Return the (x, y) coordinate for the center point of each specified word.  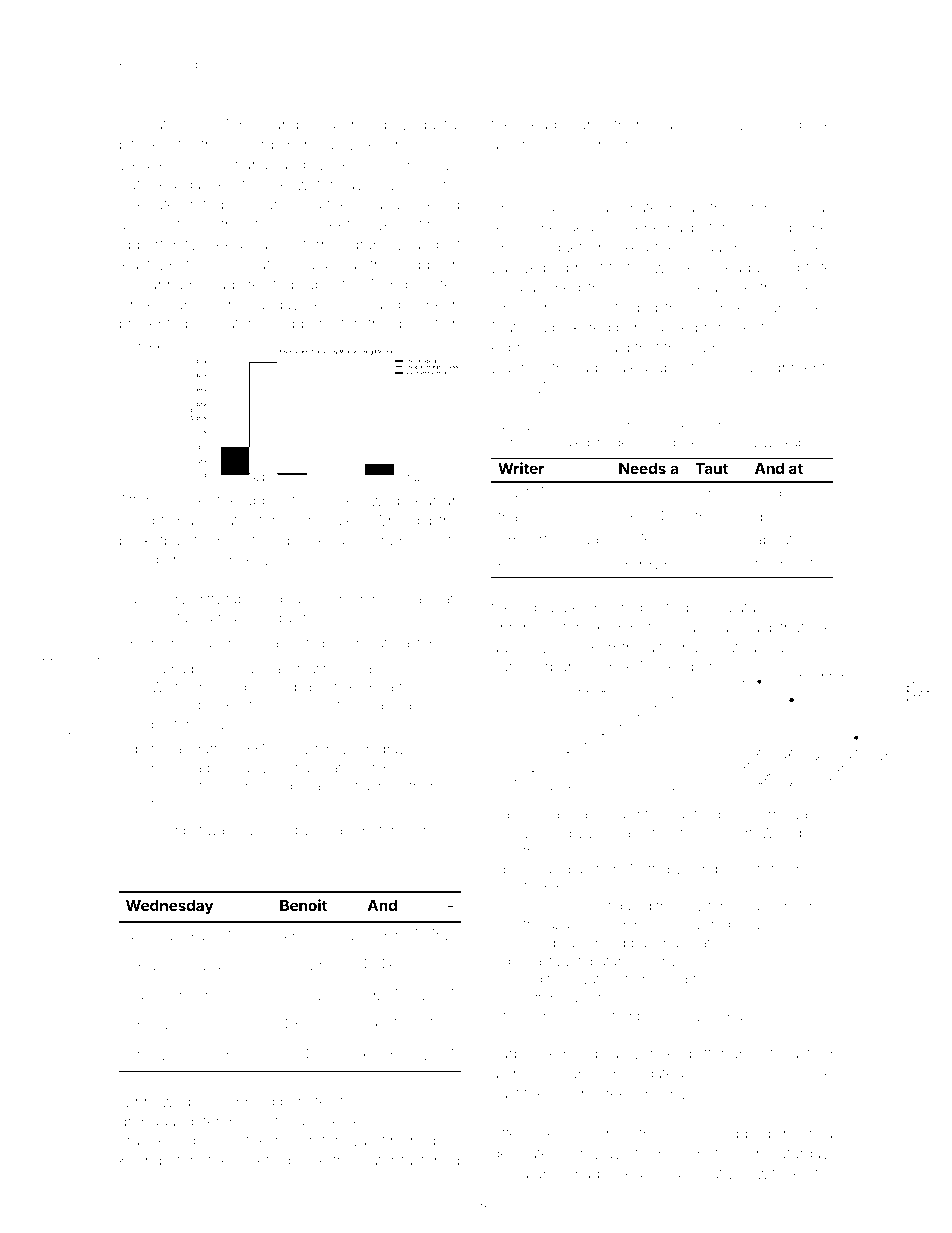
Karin (136, 1160)
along (782, 126)
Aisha (510, 1173)
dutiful (439, 124)
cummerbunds (542, 666)
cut (728, 648)
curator (227, 521)
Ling (321, 126)
